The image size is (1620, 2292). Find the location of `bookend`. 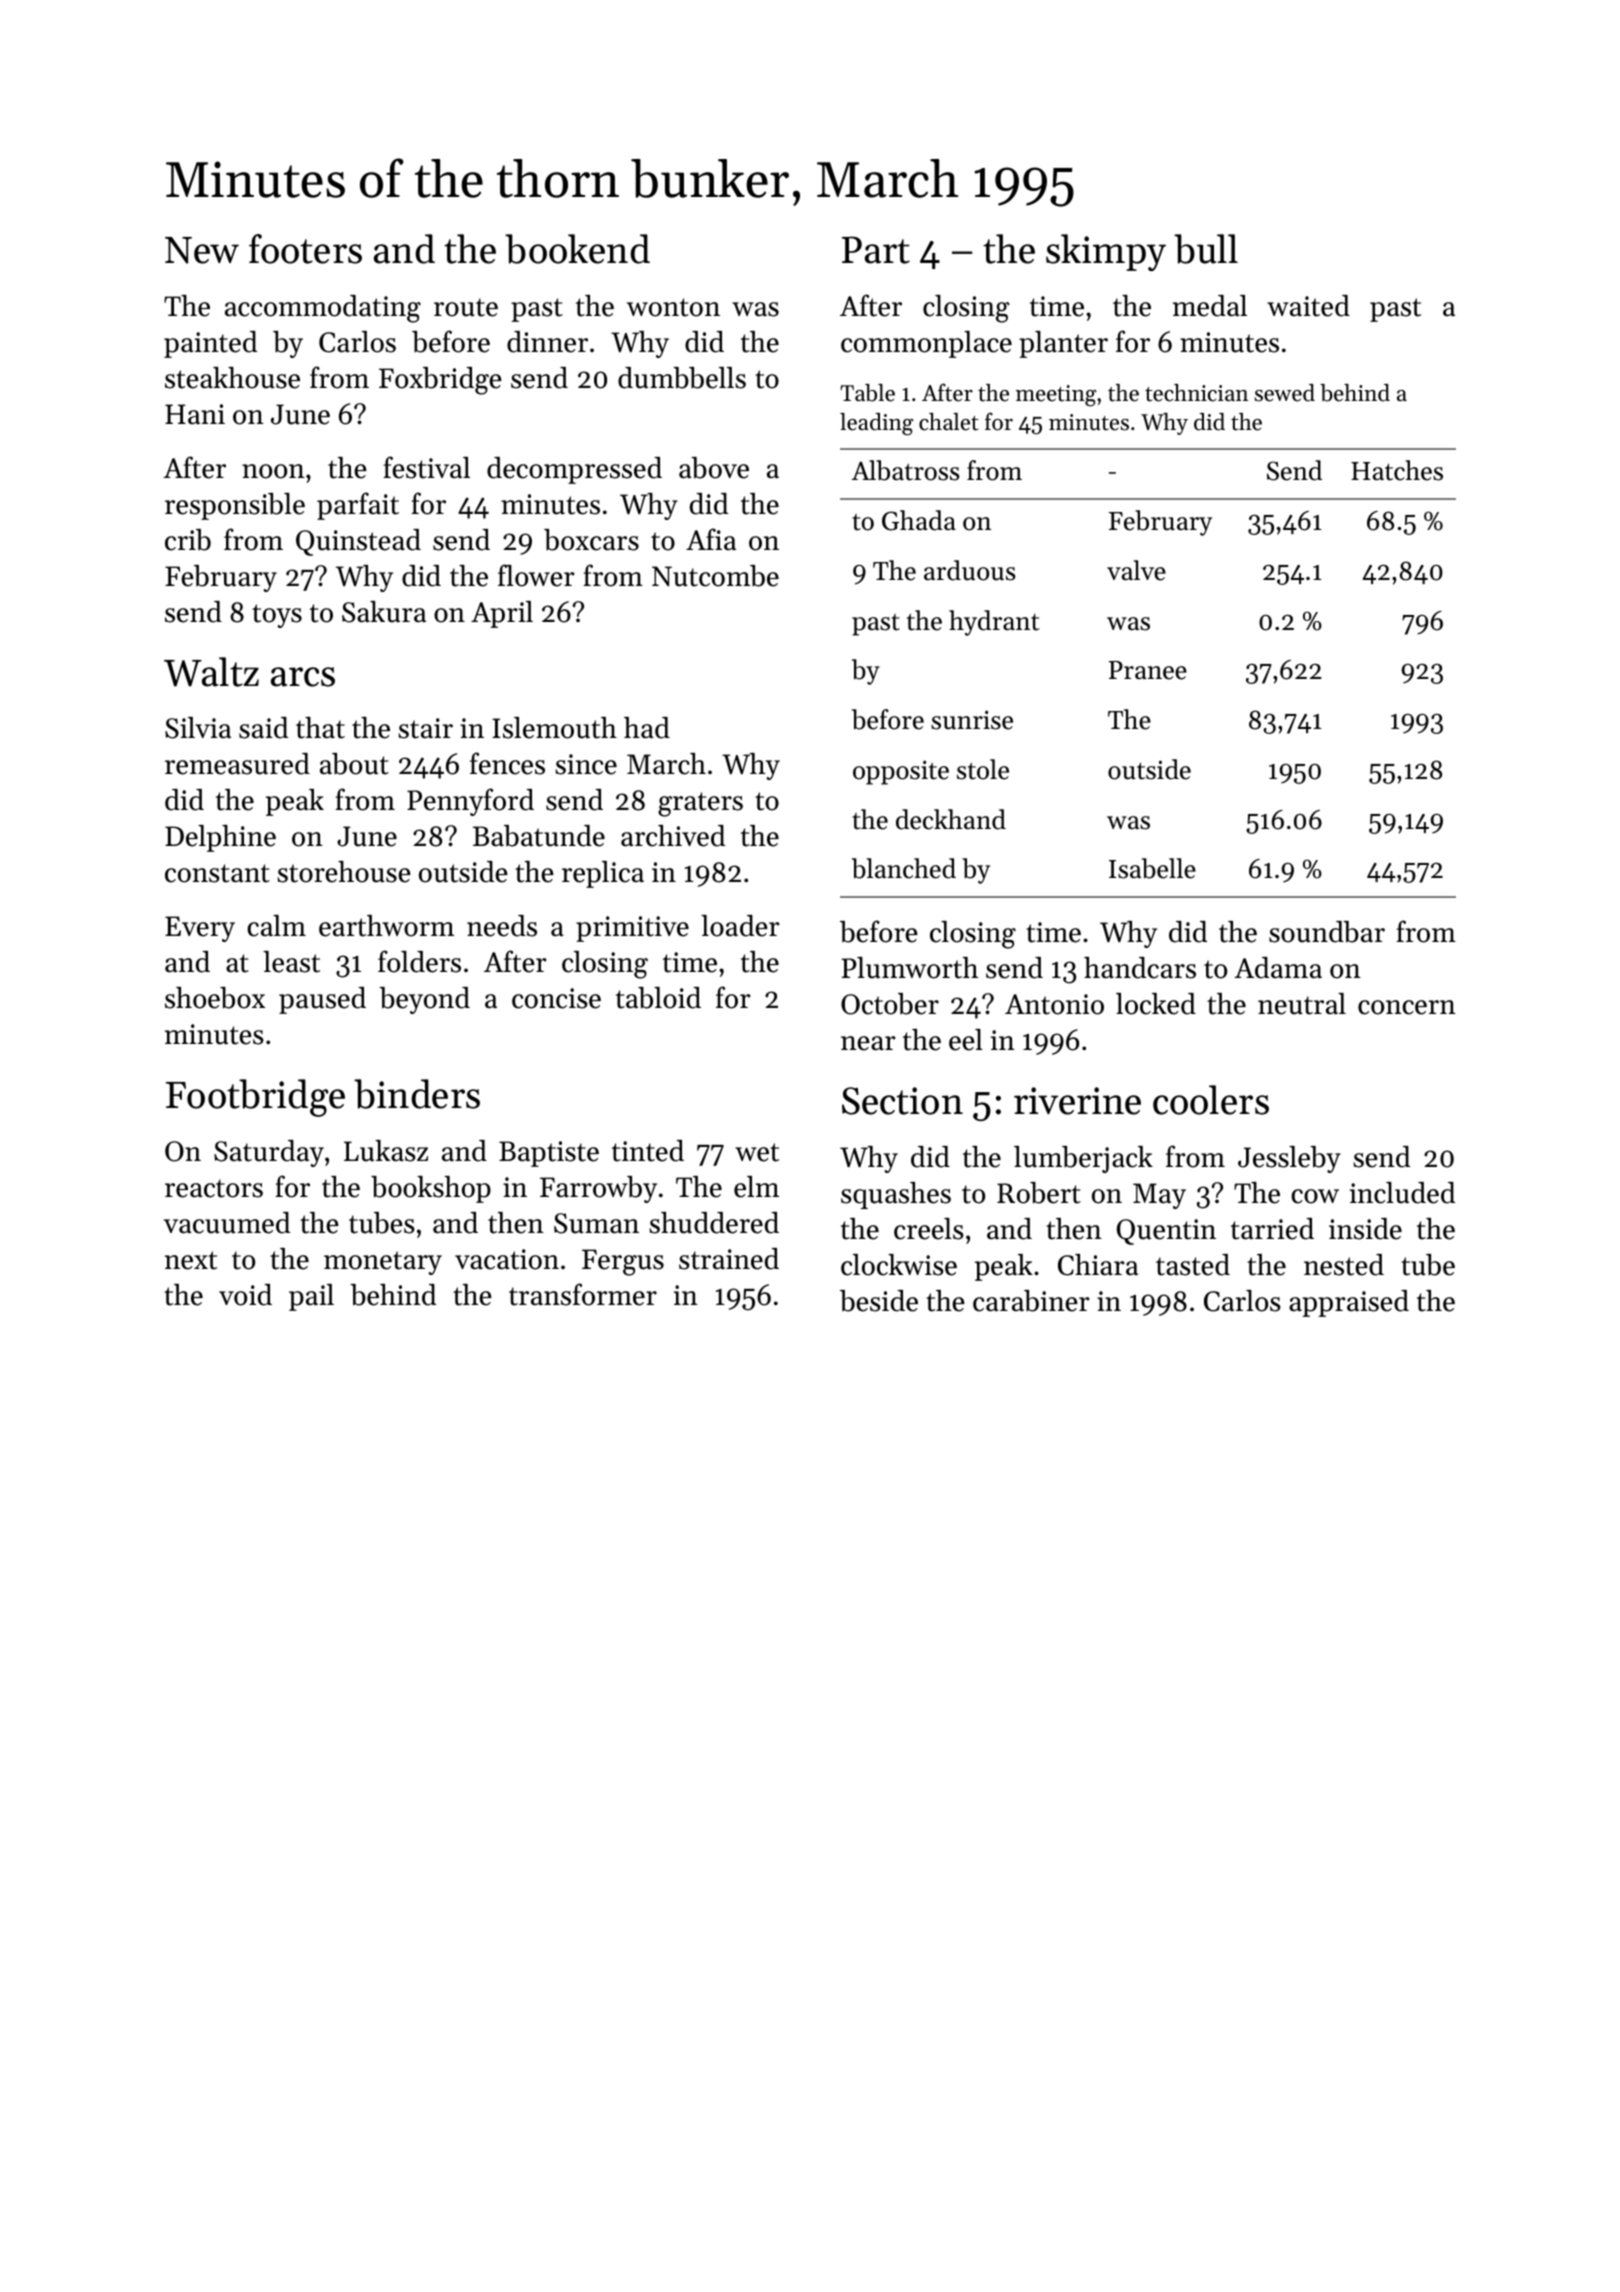

bookend is located at coordinates (577, 249).
